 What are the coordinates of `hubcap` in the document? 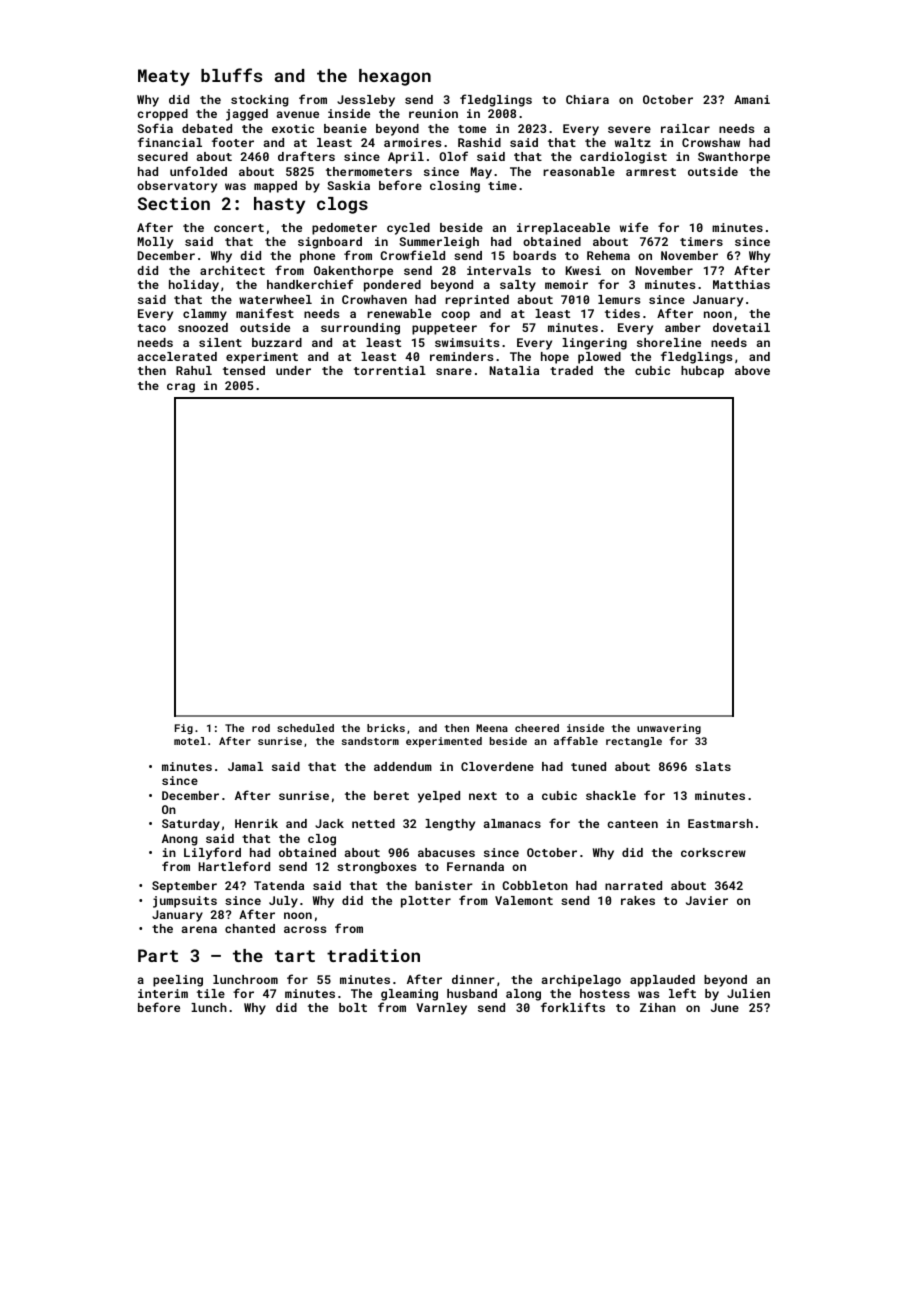 It's located at (702, 372).
